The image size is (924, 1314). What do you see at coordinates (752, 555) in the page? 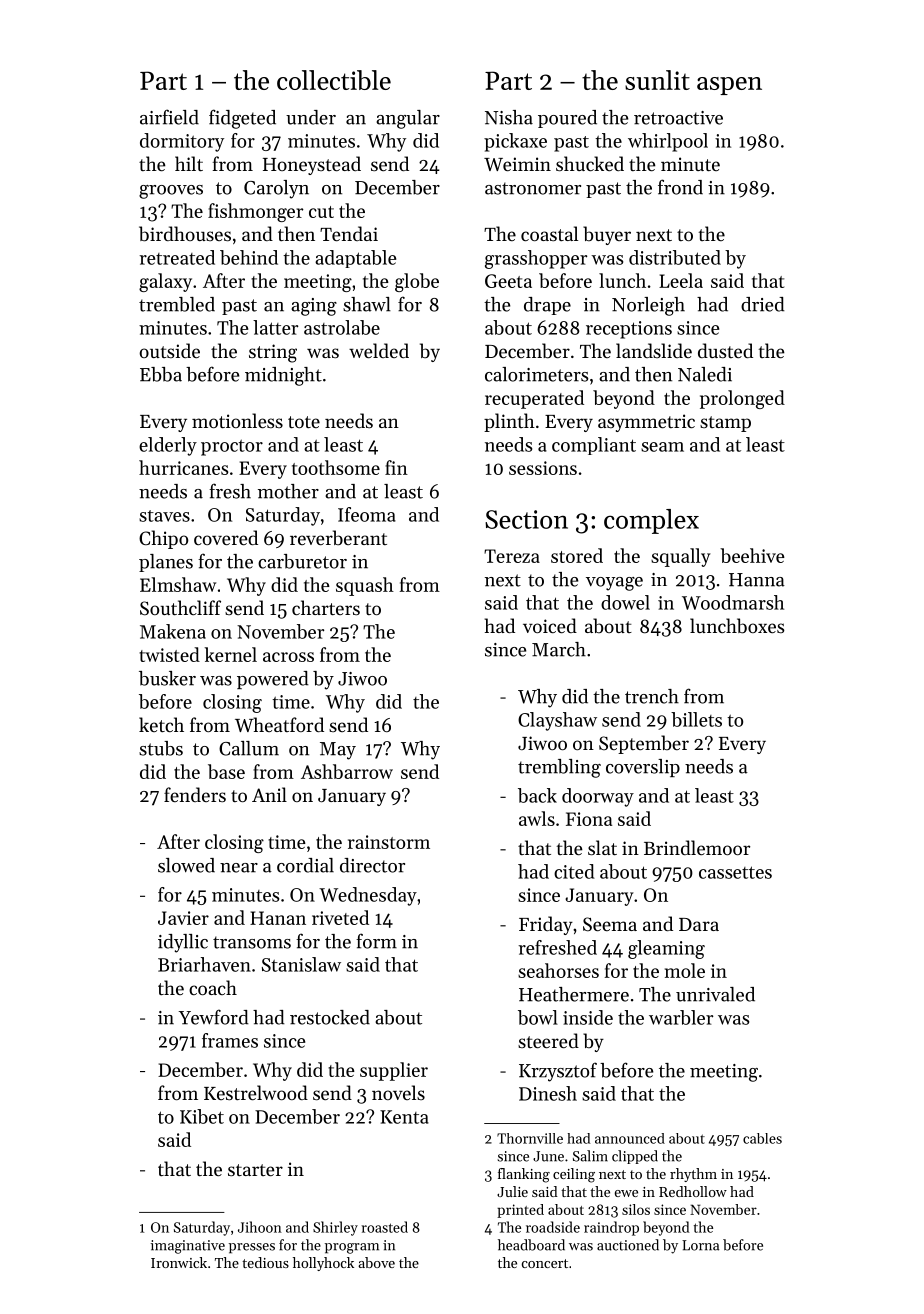
I see `beehive` at bounding box center [752, 555].
